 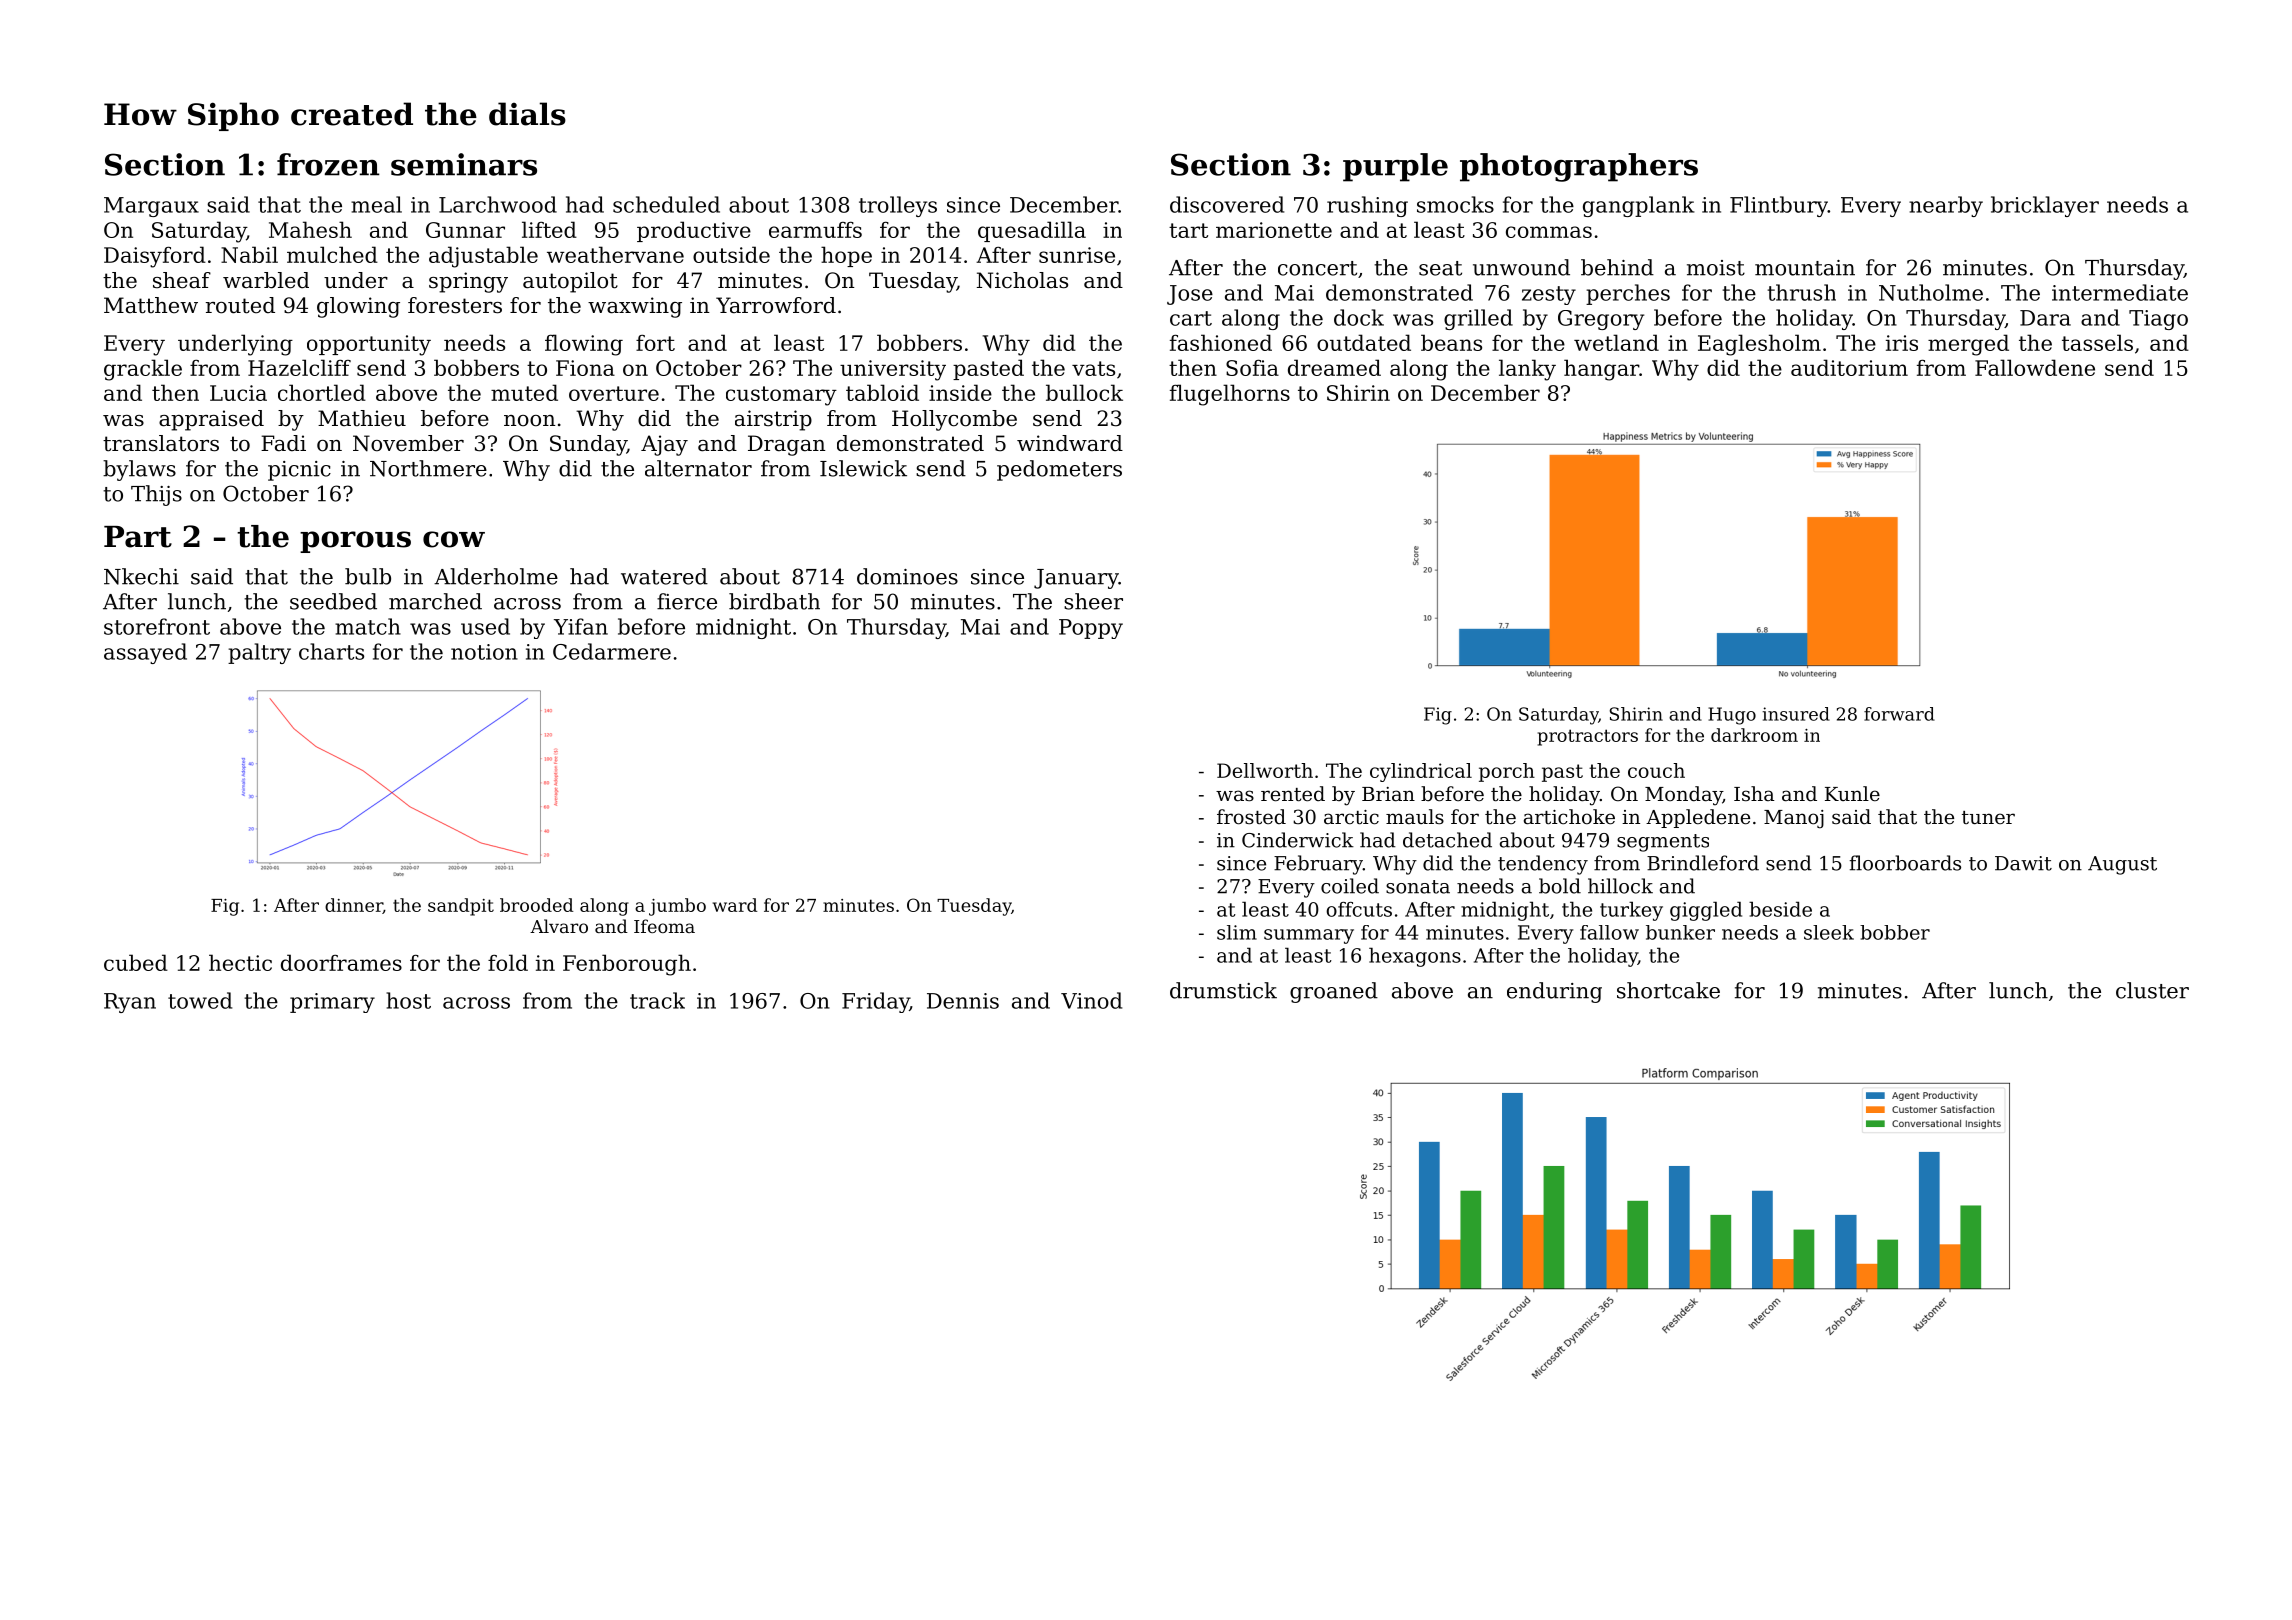 What do you see at coordinates (1931, 292) in the document?
I see `Nutholme` at bounding box center [1931, 292].
